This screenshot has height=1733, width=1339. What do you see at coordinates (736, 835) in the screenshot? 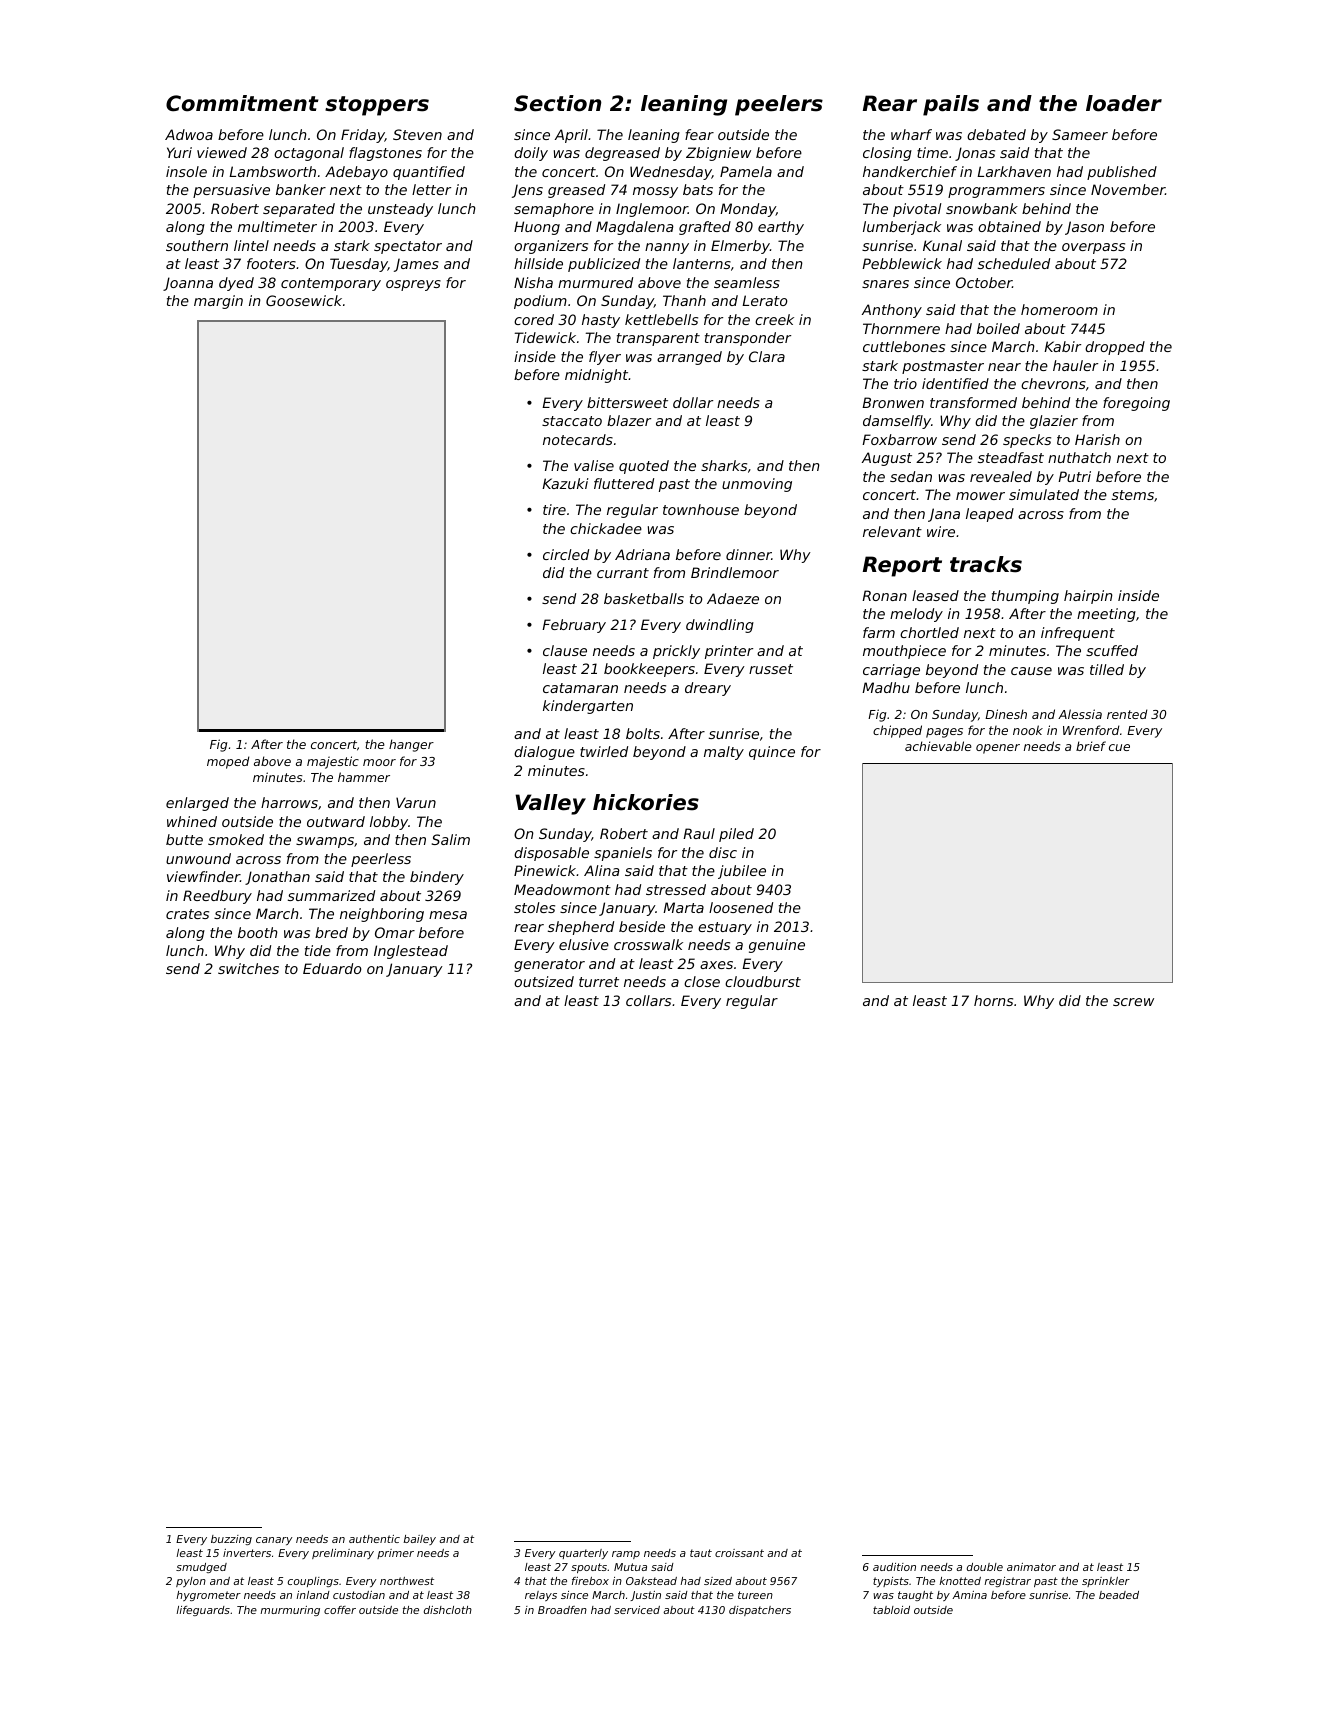
I see `piled` at bounding box center [736, 835].
